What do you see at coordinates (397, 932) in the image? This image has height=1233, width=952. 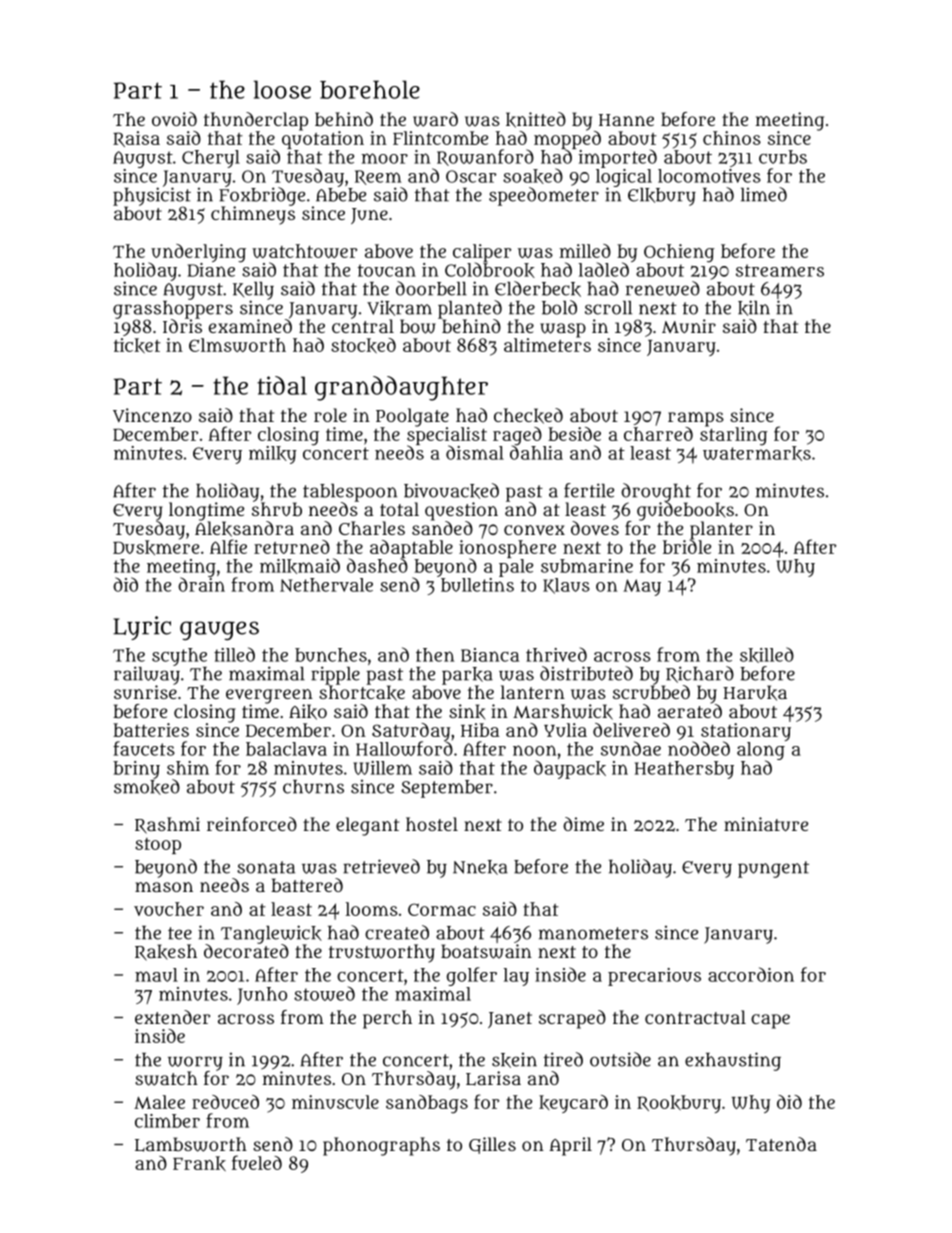 I see `created` at bounding box center [397, 932].
